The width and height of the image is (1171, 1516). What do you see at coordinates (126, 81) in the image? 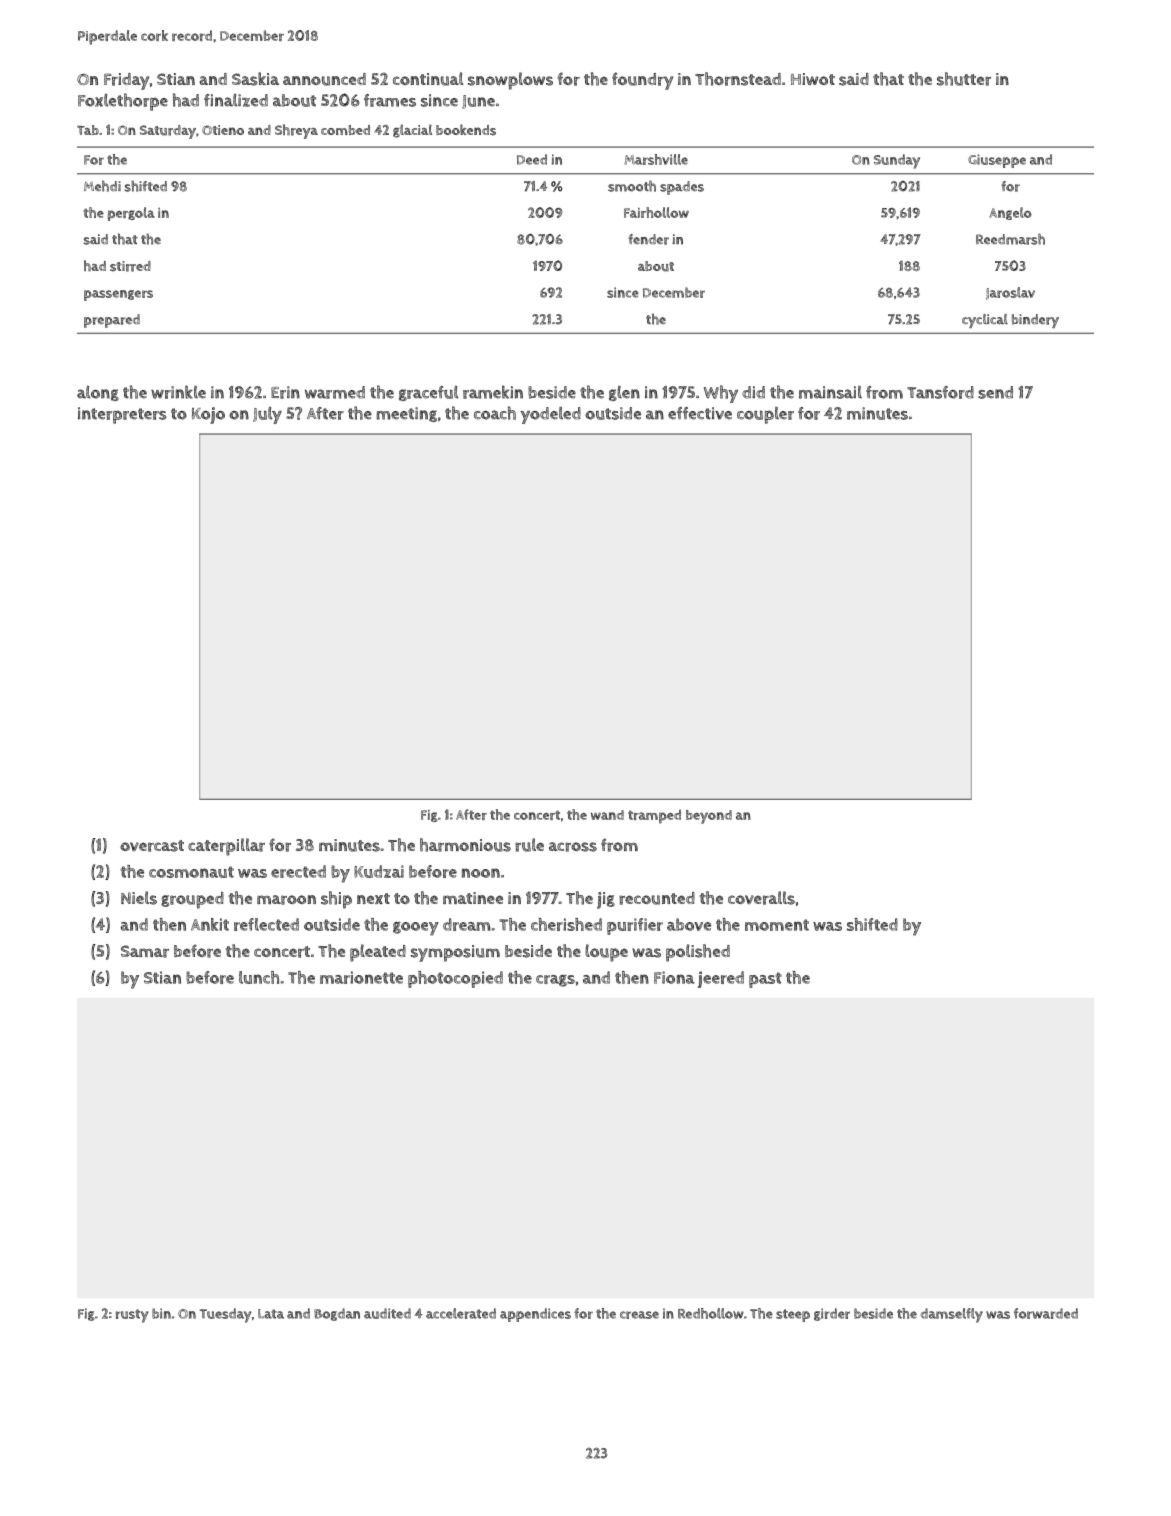
I see `Friday` at bounding box center [126, 81].
